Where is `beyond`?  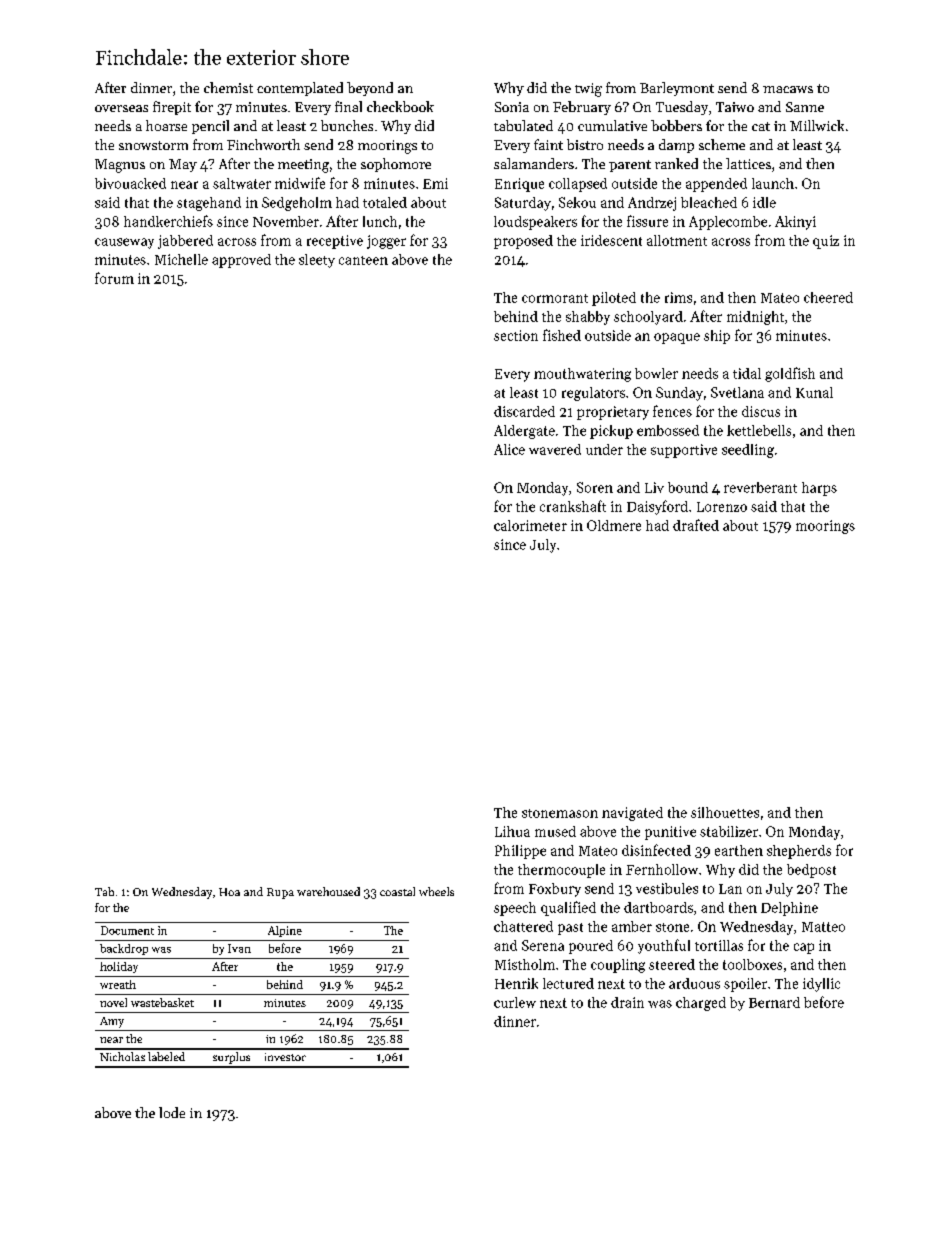 beyond is located at coordinates (370, 89).
